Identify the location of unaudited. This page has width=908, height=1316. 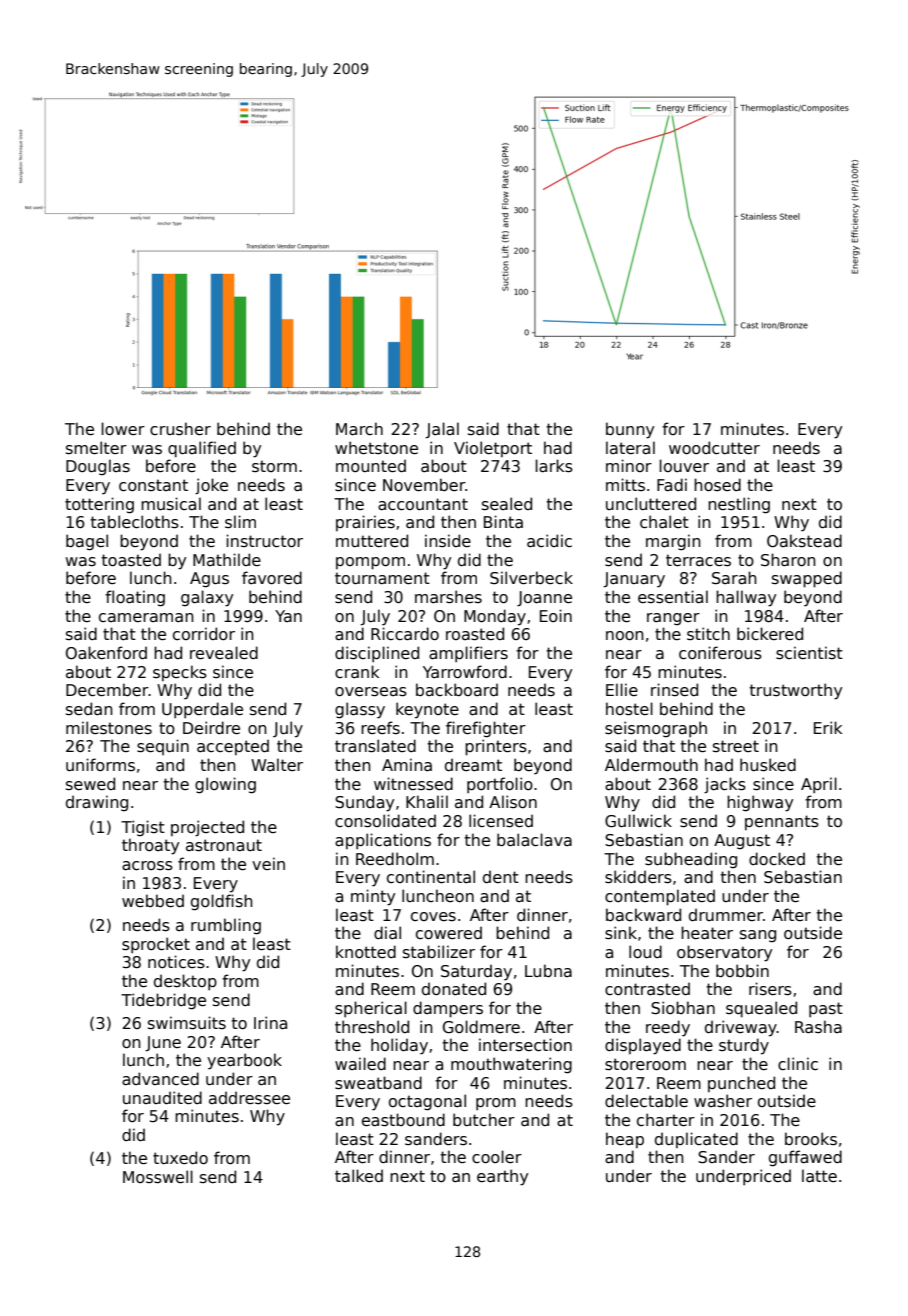
(162, 1097).
